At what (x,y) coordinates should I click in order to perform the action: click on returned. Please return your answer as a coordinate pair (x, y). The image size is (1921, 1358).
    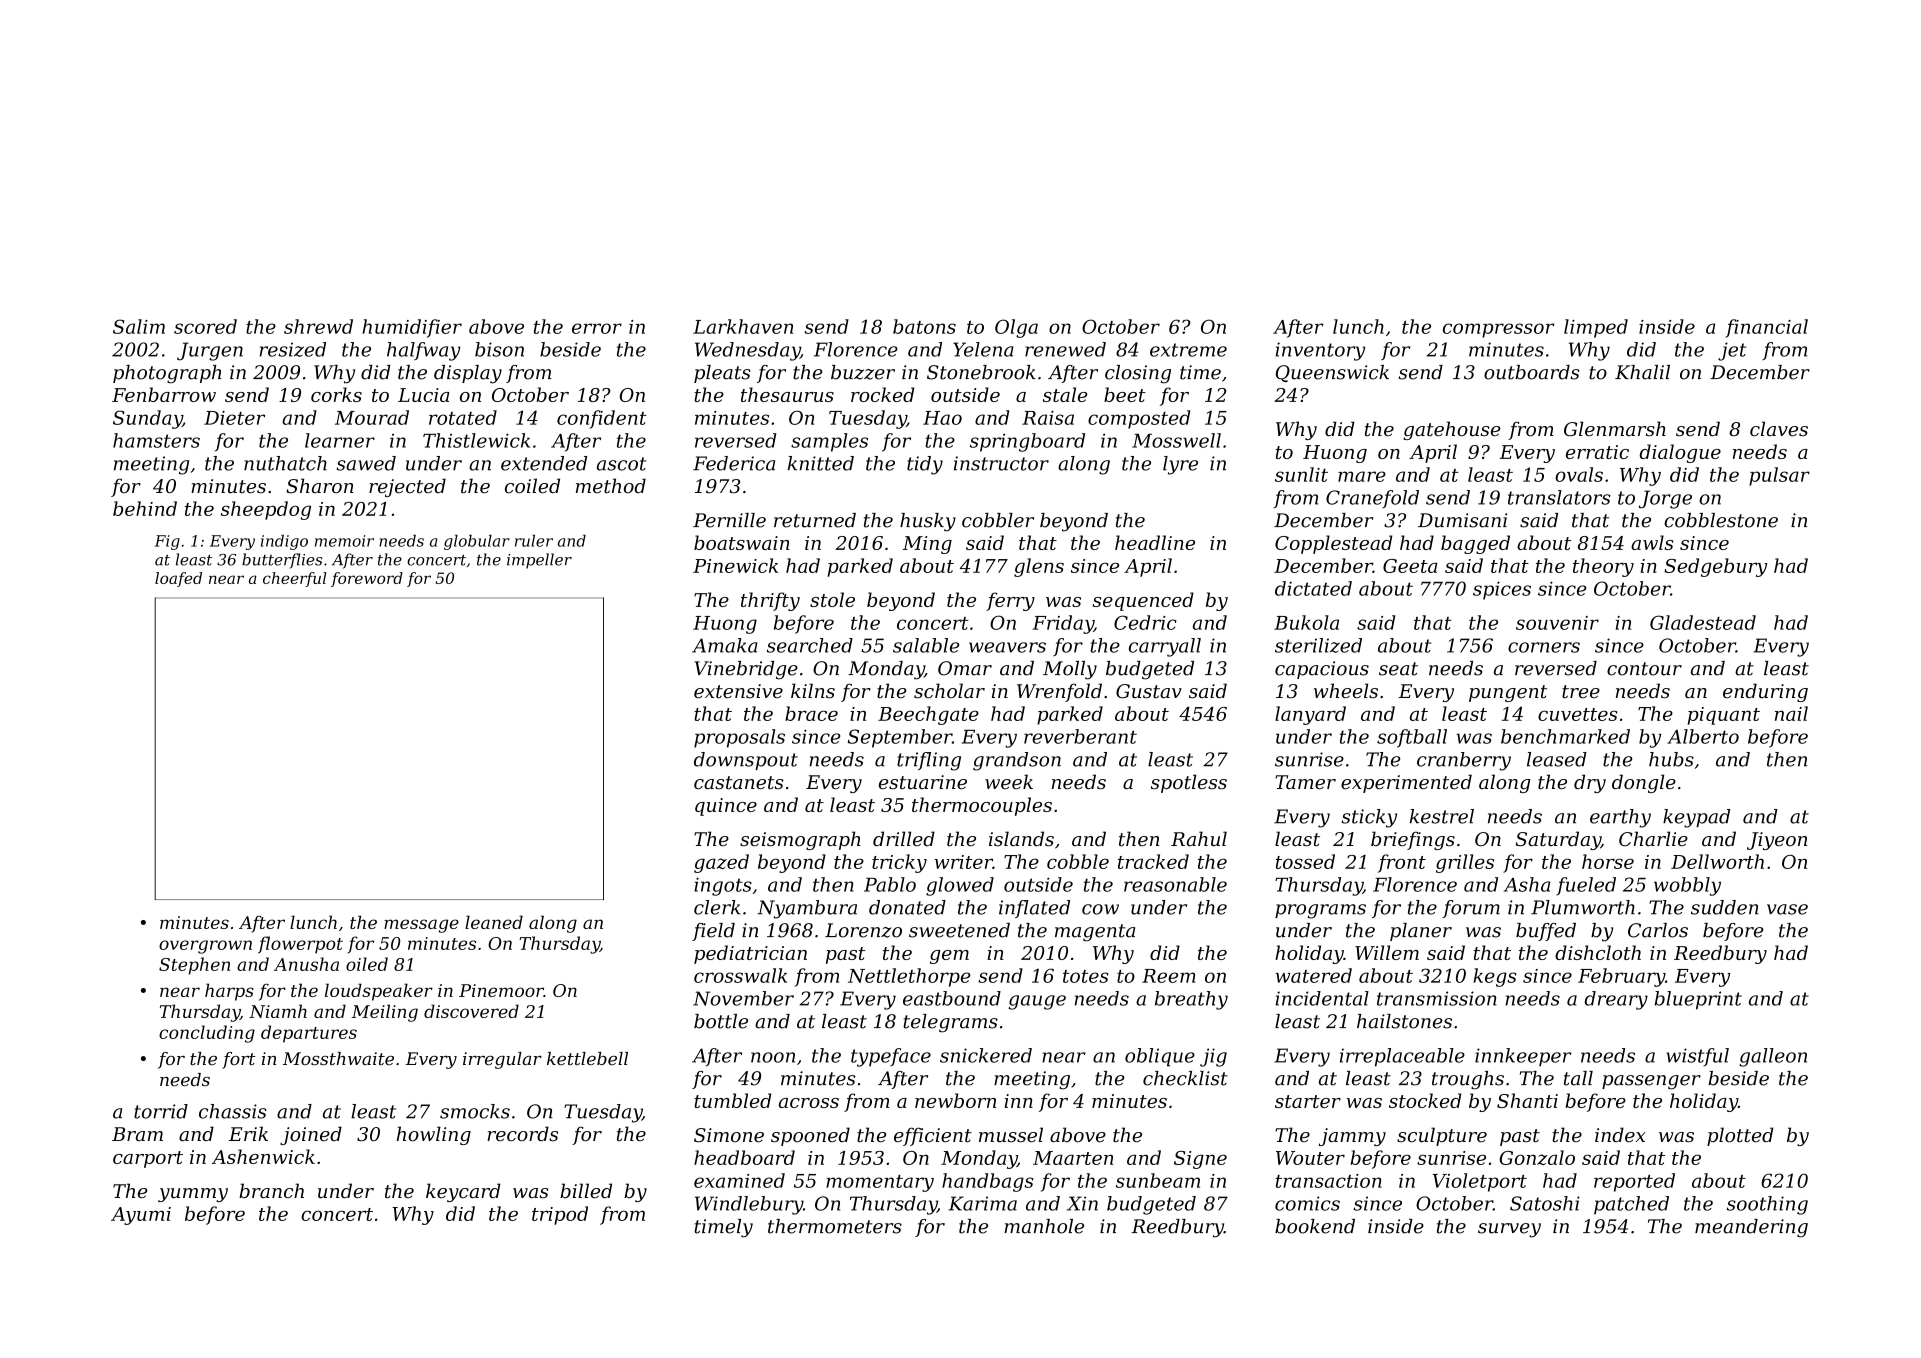
    Looking at the image, I should click on (815, 520).
